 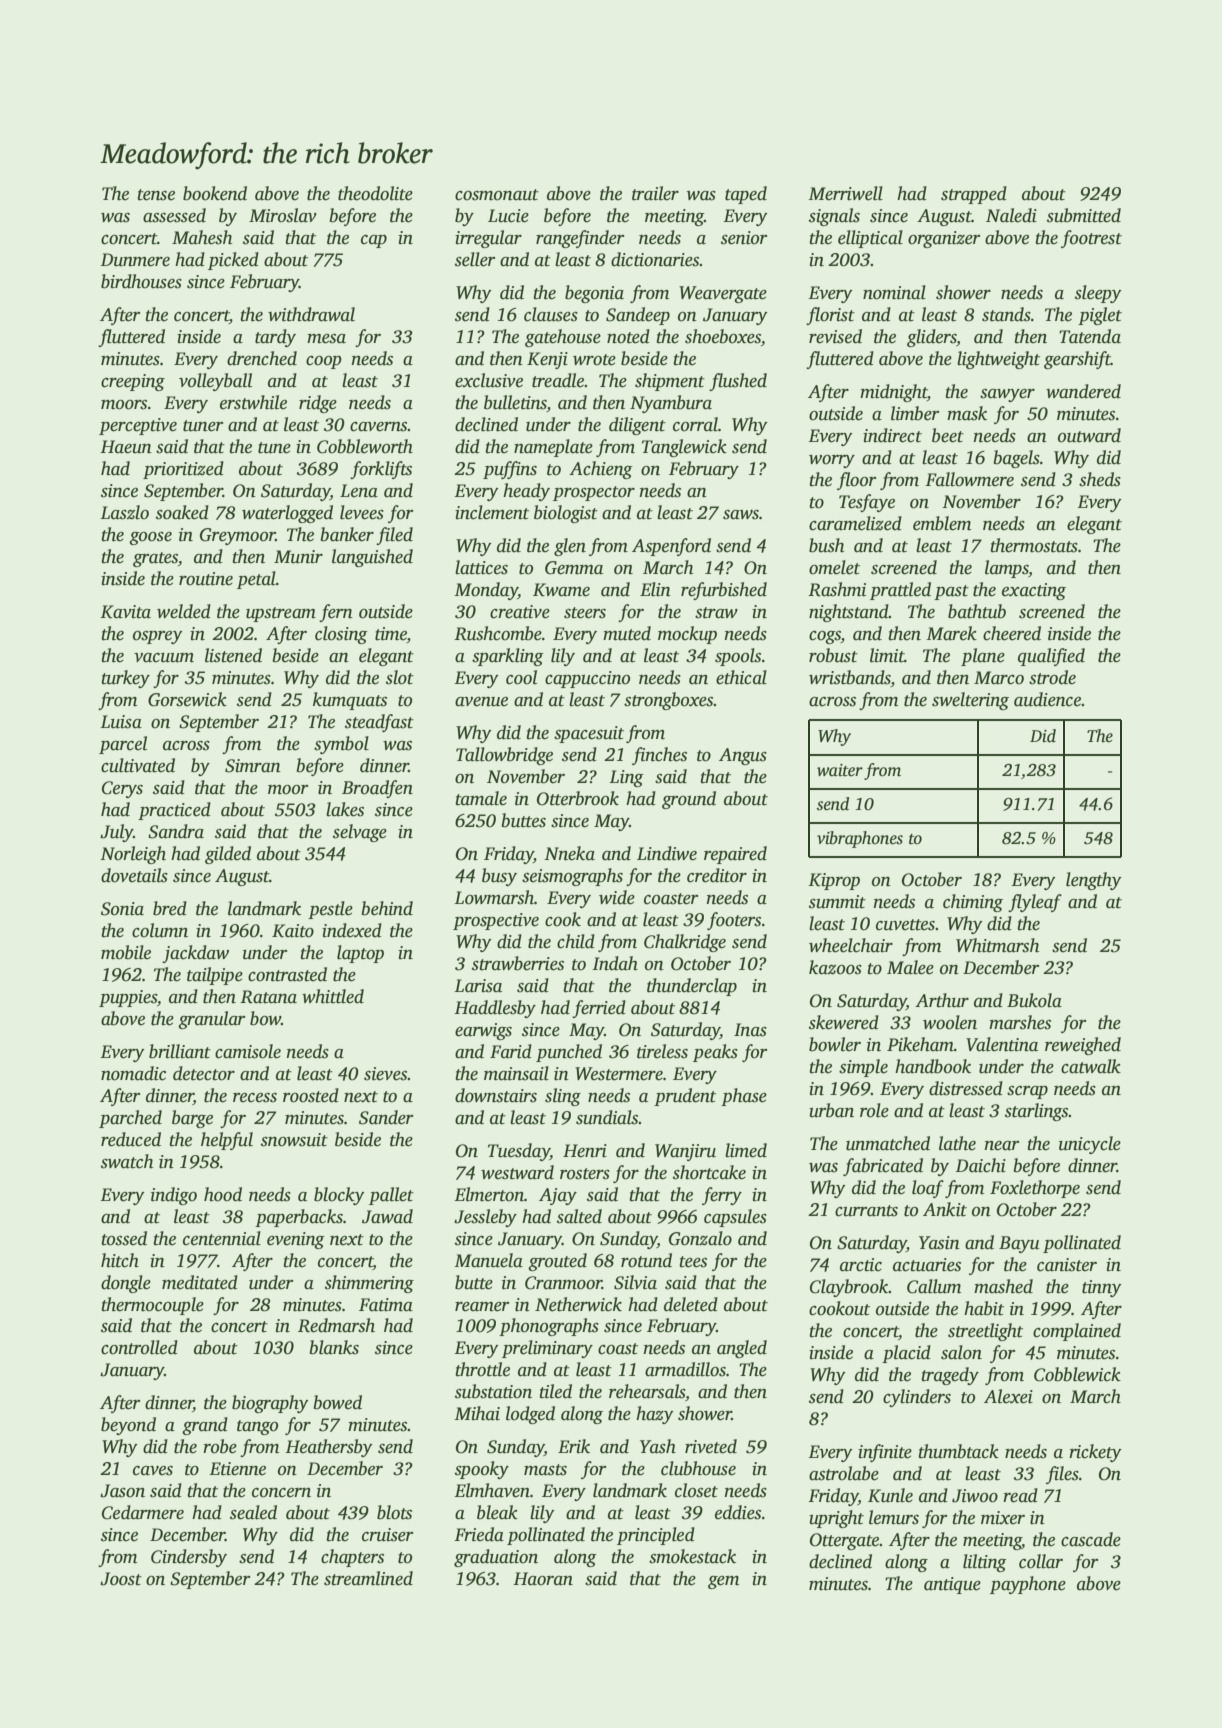 I want to click on nomadic, so click(x=133, y=1073).
